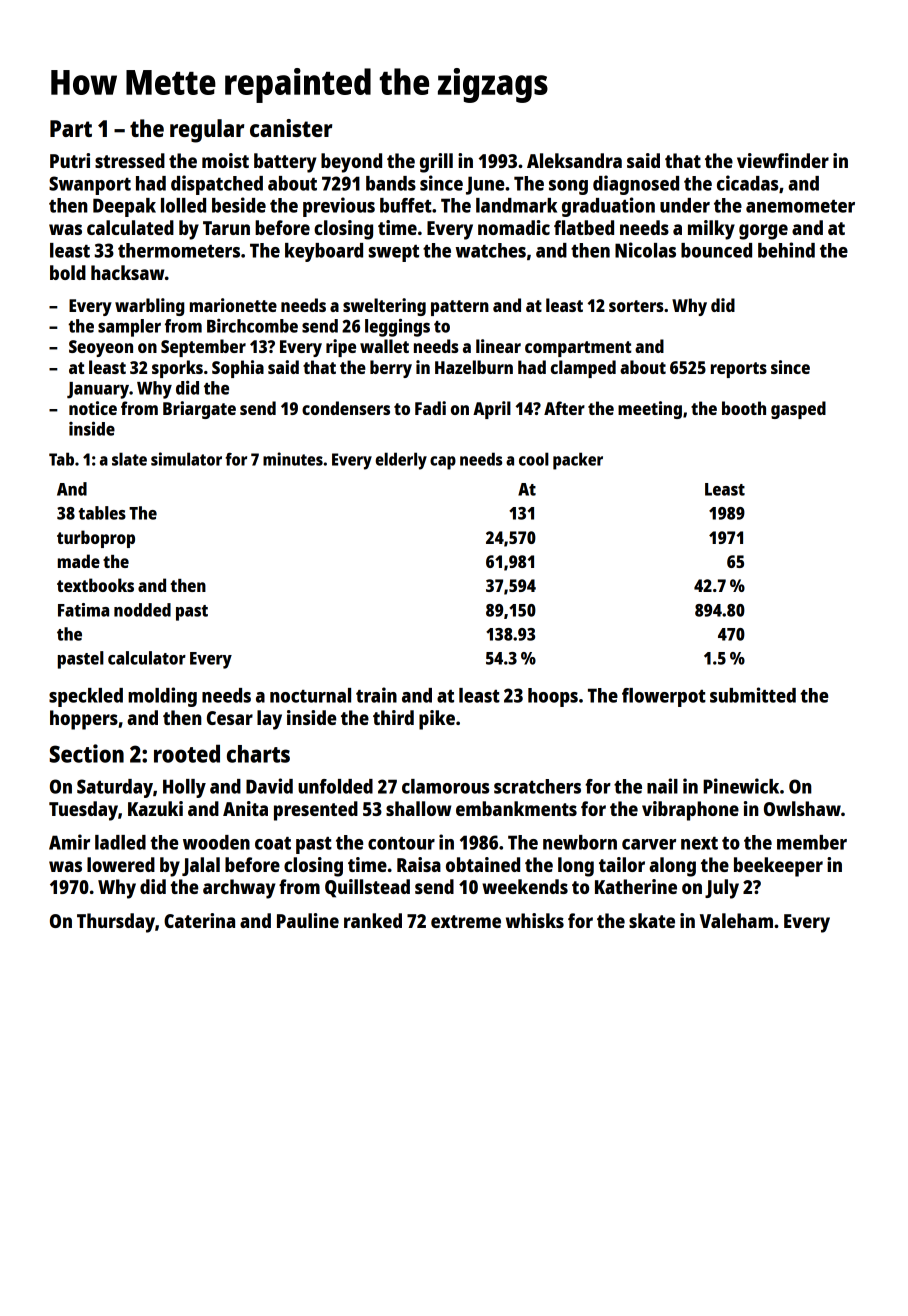  What do you see at coordinates (783, 160) in the screenshot?
I see `viewfinder` at bounding box center [783, 160].
